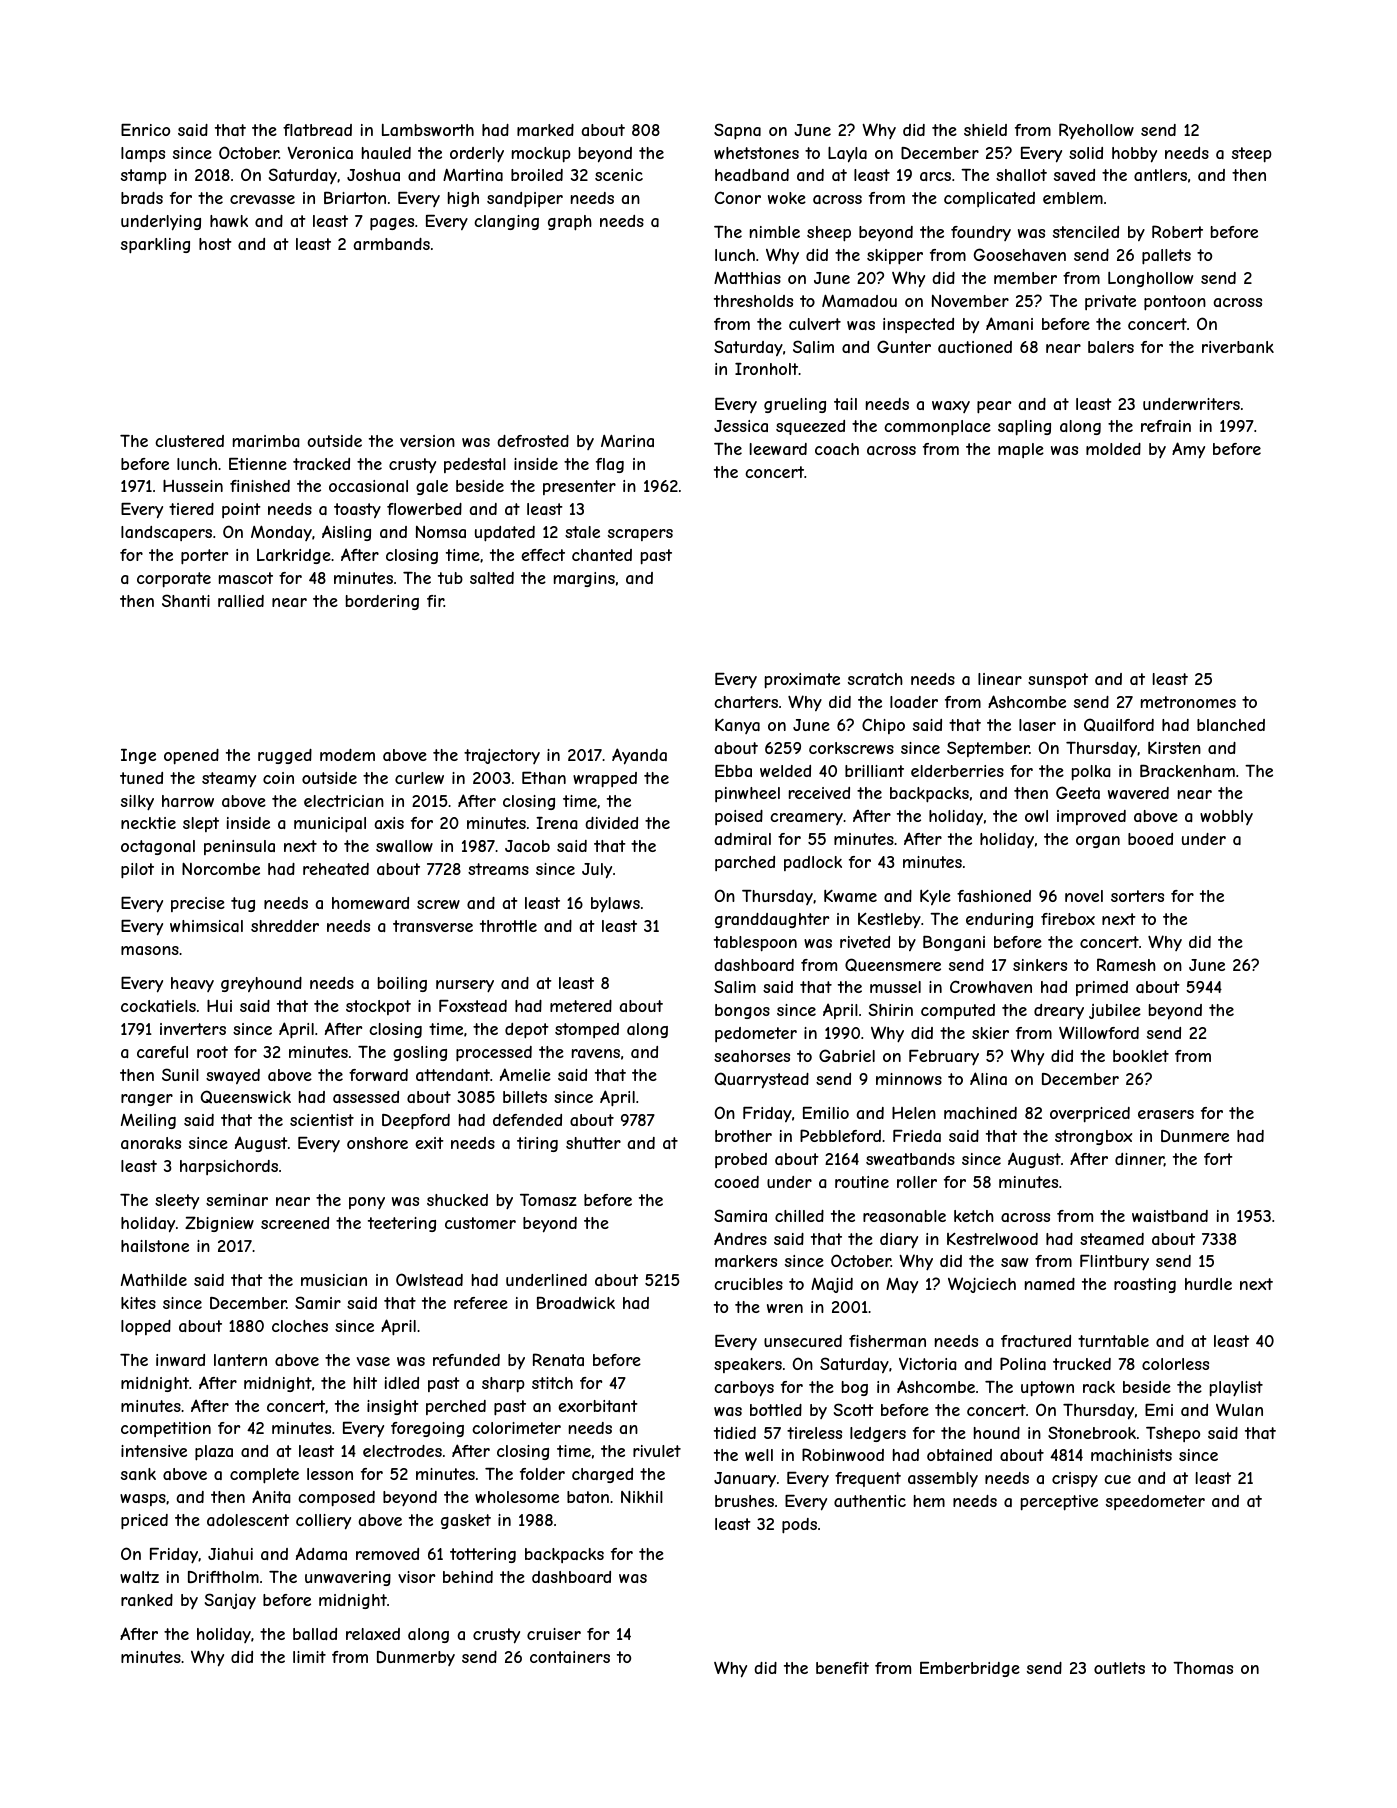 The image size is (1397, 1808). I want to click on visor, so click(416, 1577).
